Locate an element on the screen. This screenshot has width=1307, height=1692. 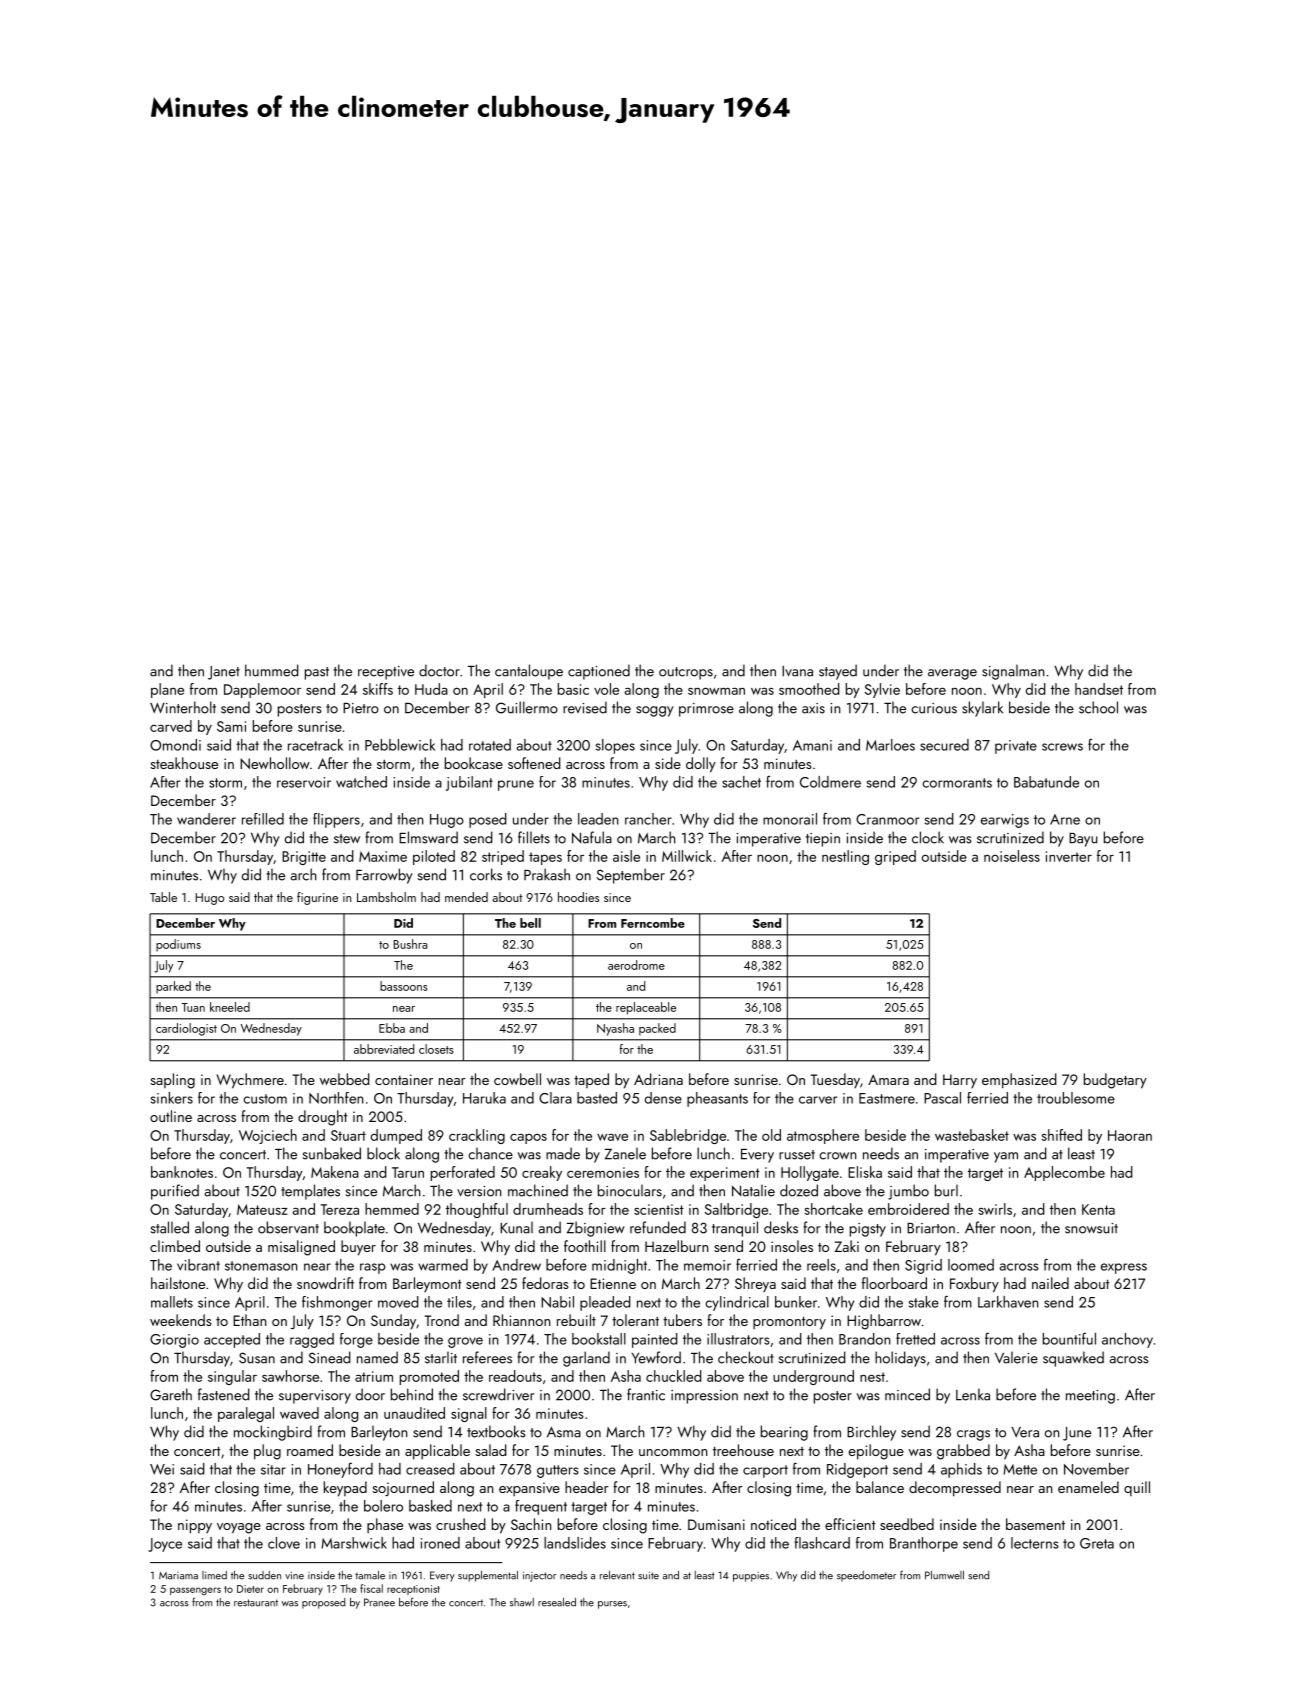
Bayu is located at coordinates (1083, 840).
